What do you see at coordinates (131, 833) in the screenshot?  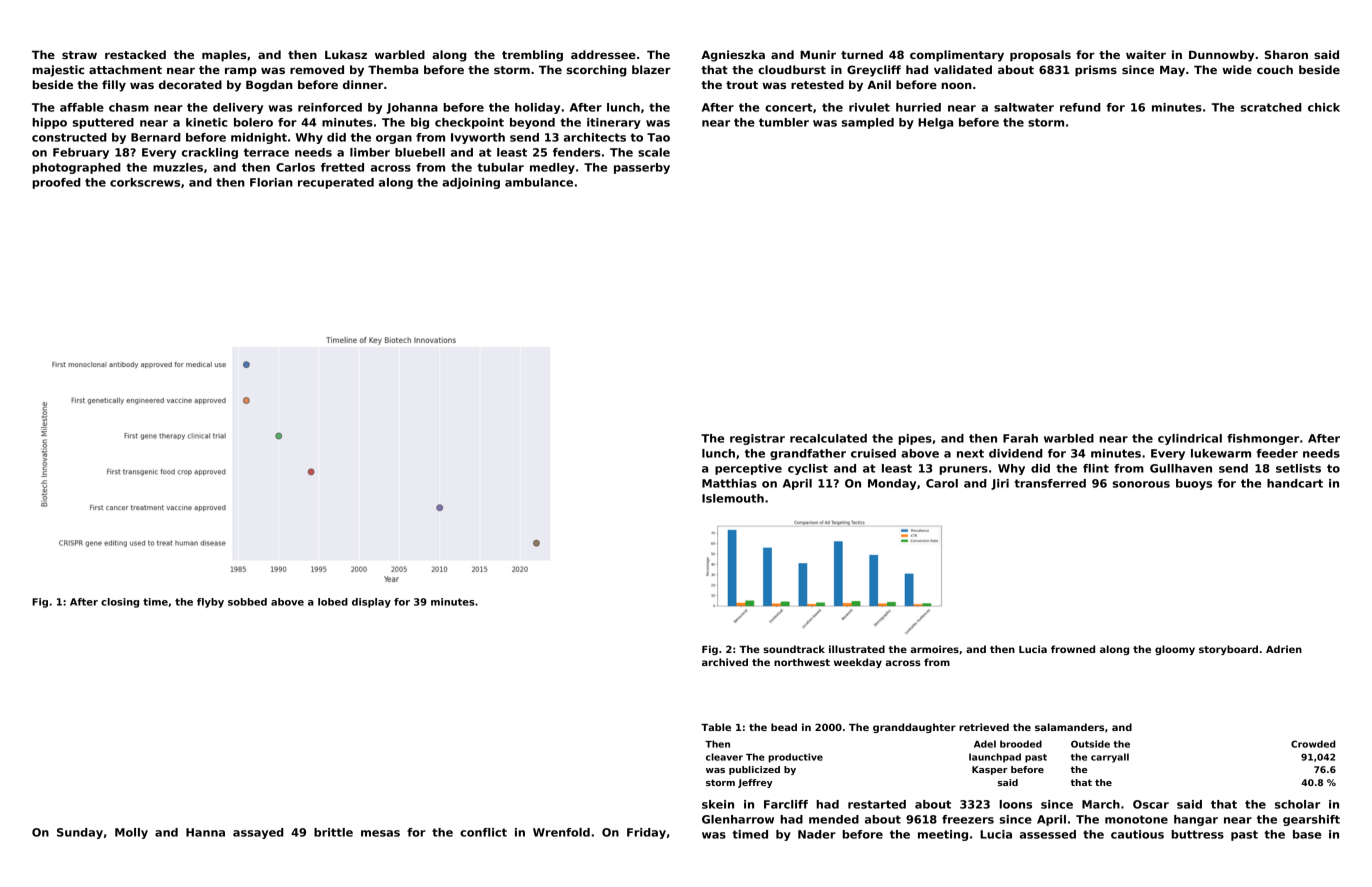 I see `Molly` at bounding box center [131, 833].
